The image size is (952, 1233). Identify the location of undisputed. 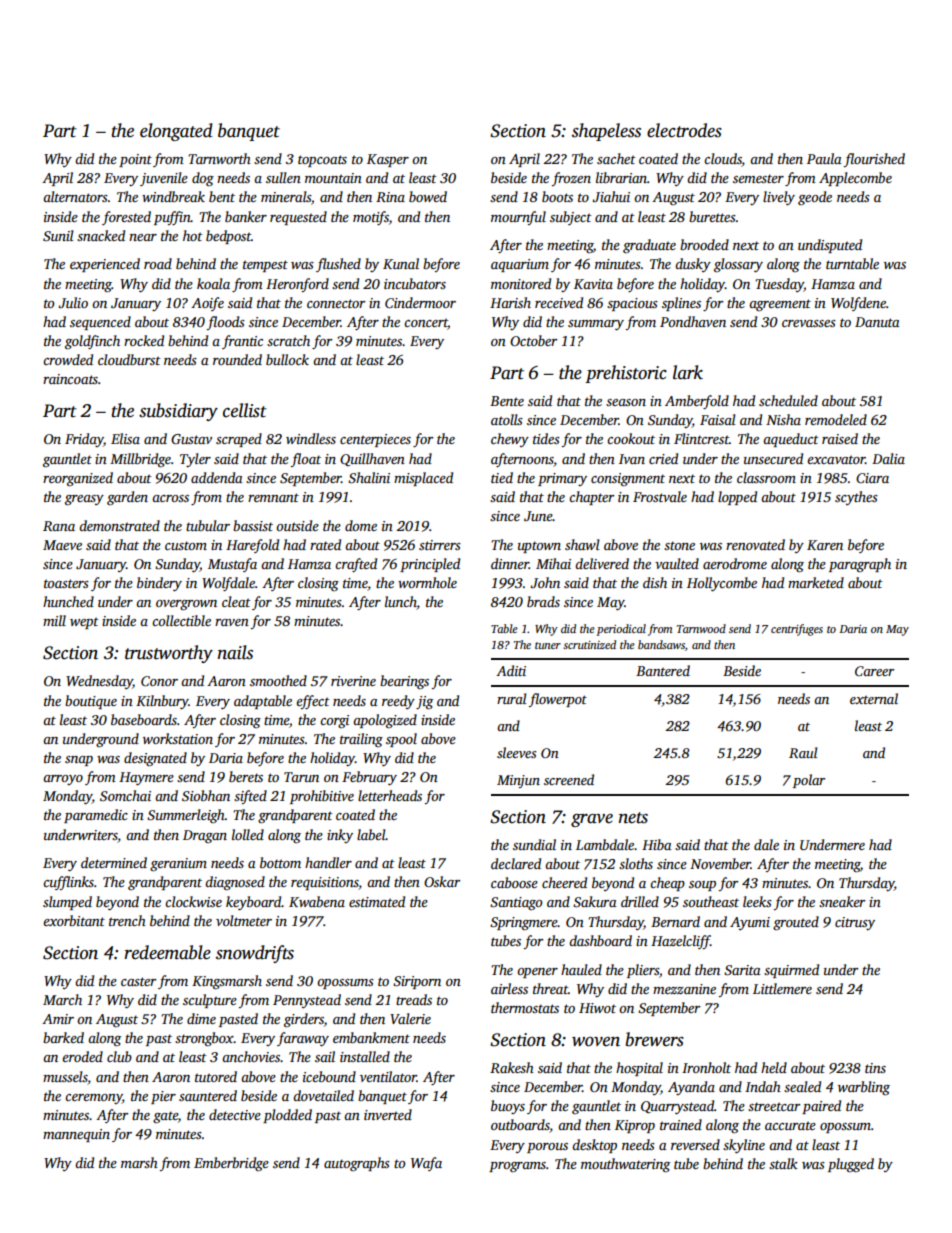
(830, 246).
